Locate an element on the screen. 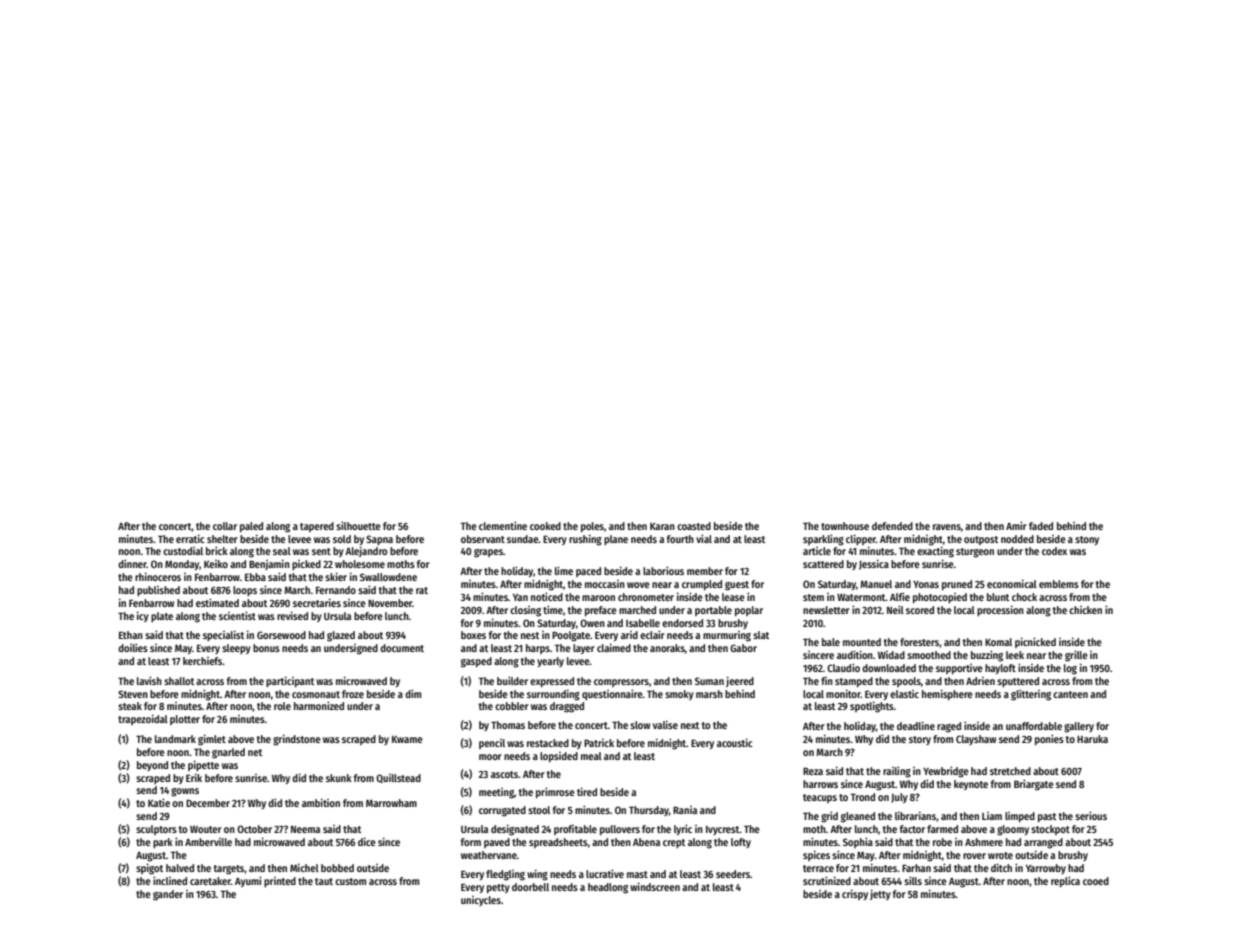 Image resolution: width=1233 pixels, height=952 pixels. townhouse is located at coordinates (845, 526).
